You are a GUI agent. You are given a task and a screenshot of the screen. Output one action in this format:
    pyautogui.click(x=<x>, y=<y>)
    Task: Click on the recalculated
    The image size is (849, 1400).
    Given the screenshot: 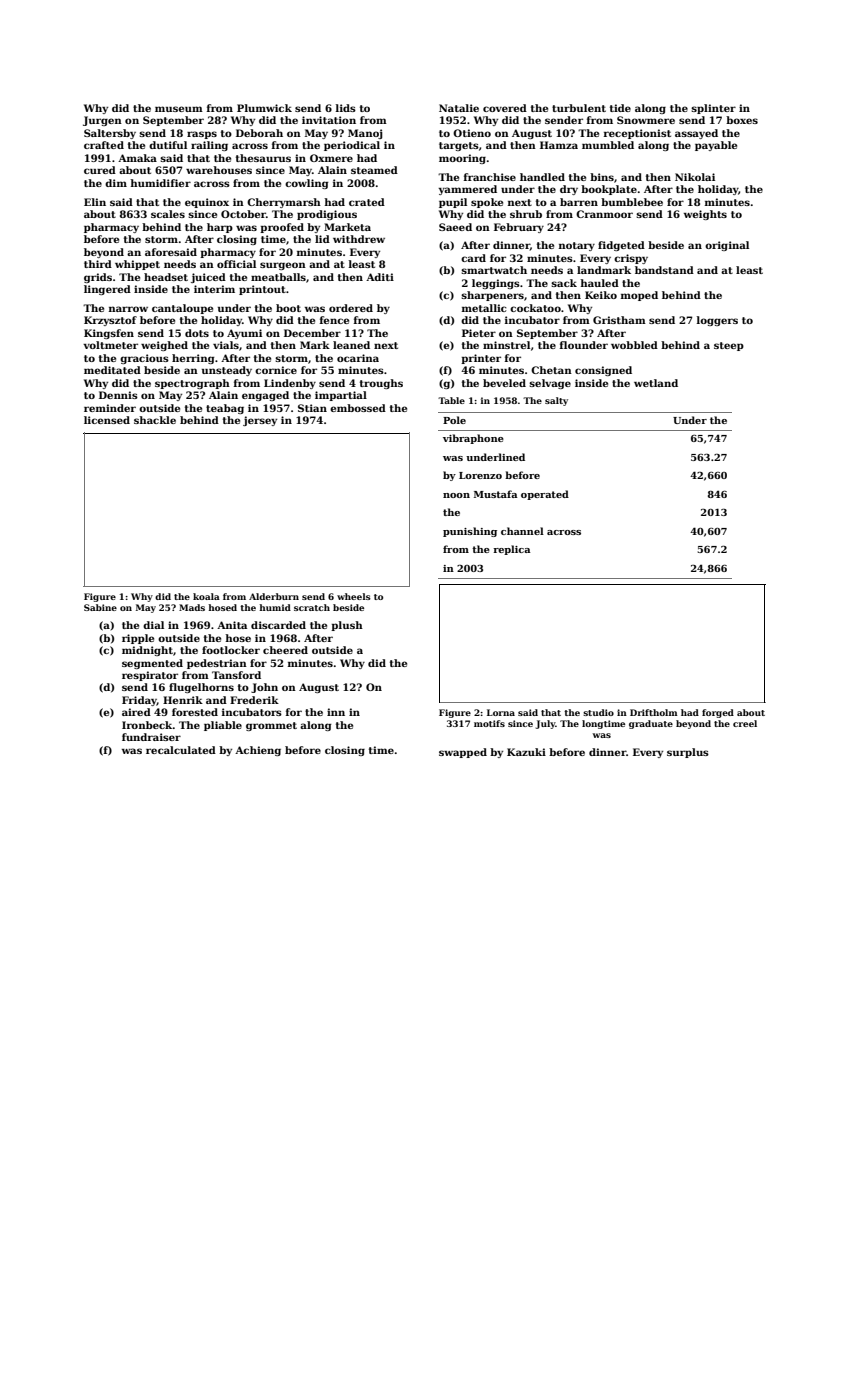 What is the action you would take?
    pyautogui.click(x=181, y=750)
